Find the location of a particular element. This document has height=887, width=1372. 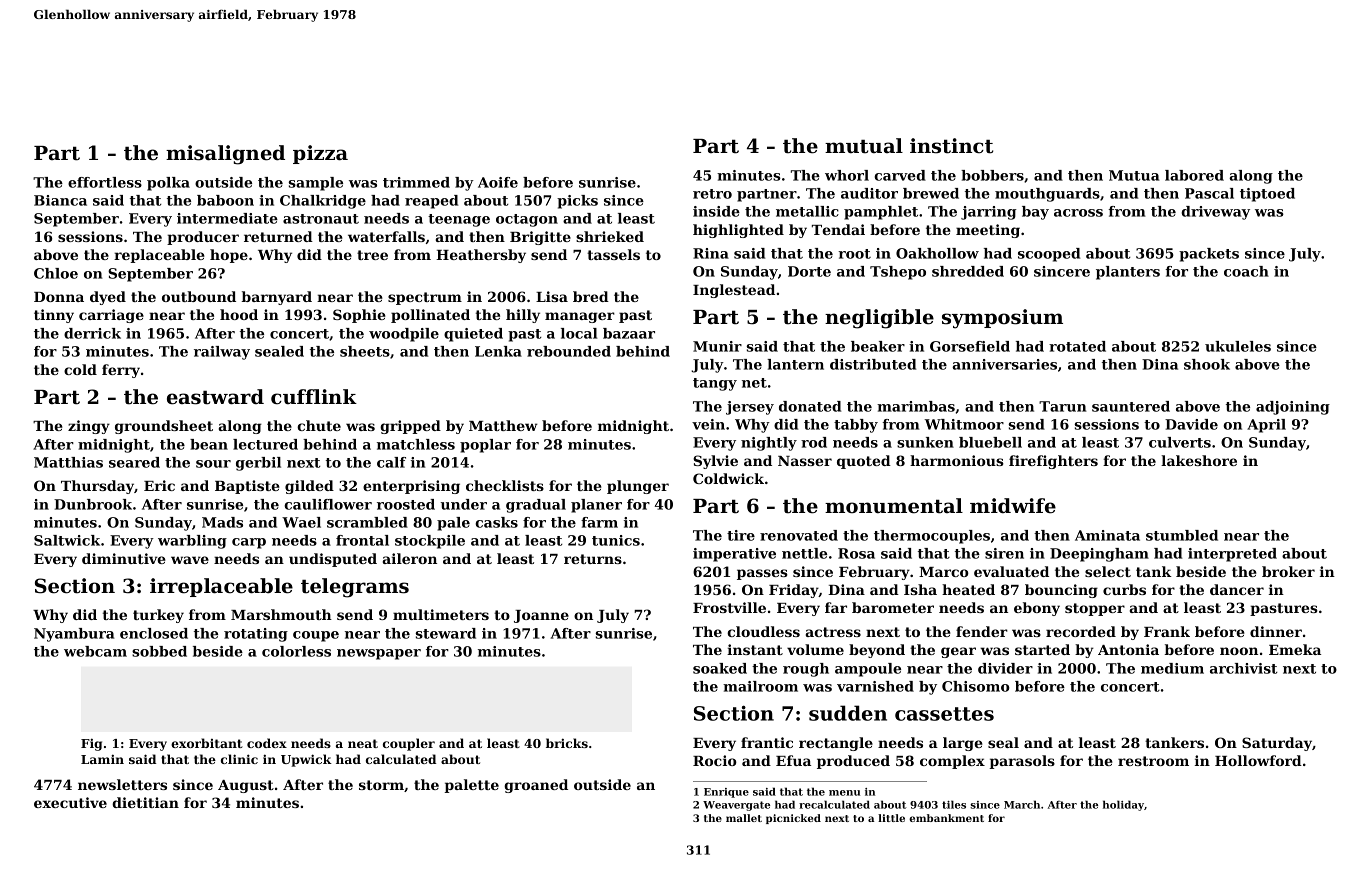

Lamin is located at coordinates (102, 759).
